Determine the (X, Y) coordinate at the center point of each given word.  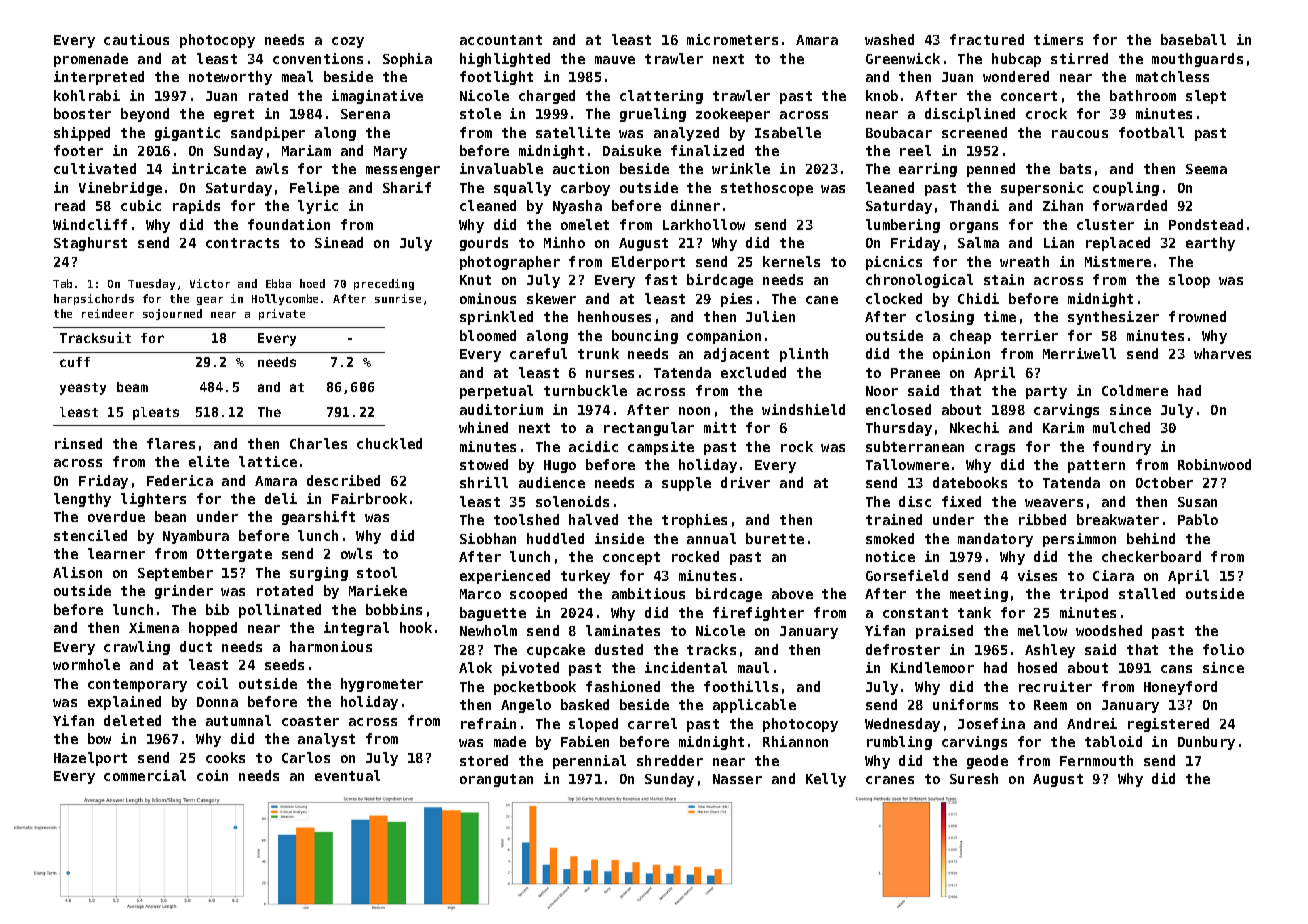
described (343, 480)
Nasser (737, 779)
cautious (136, 39)
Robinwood (1214, 464)
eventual (347, 775)
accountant (501, 40)
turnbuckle (585, 390)
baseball (1193, 39)
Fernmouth (1096, 760)
